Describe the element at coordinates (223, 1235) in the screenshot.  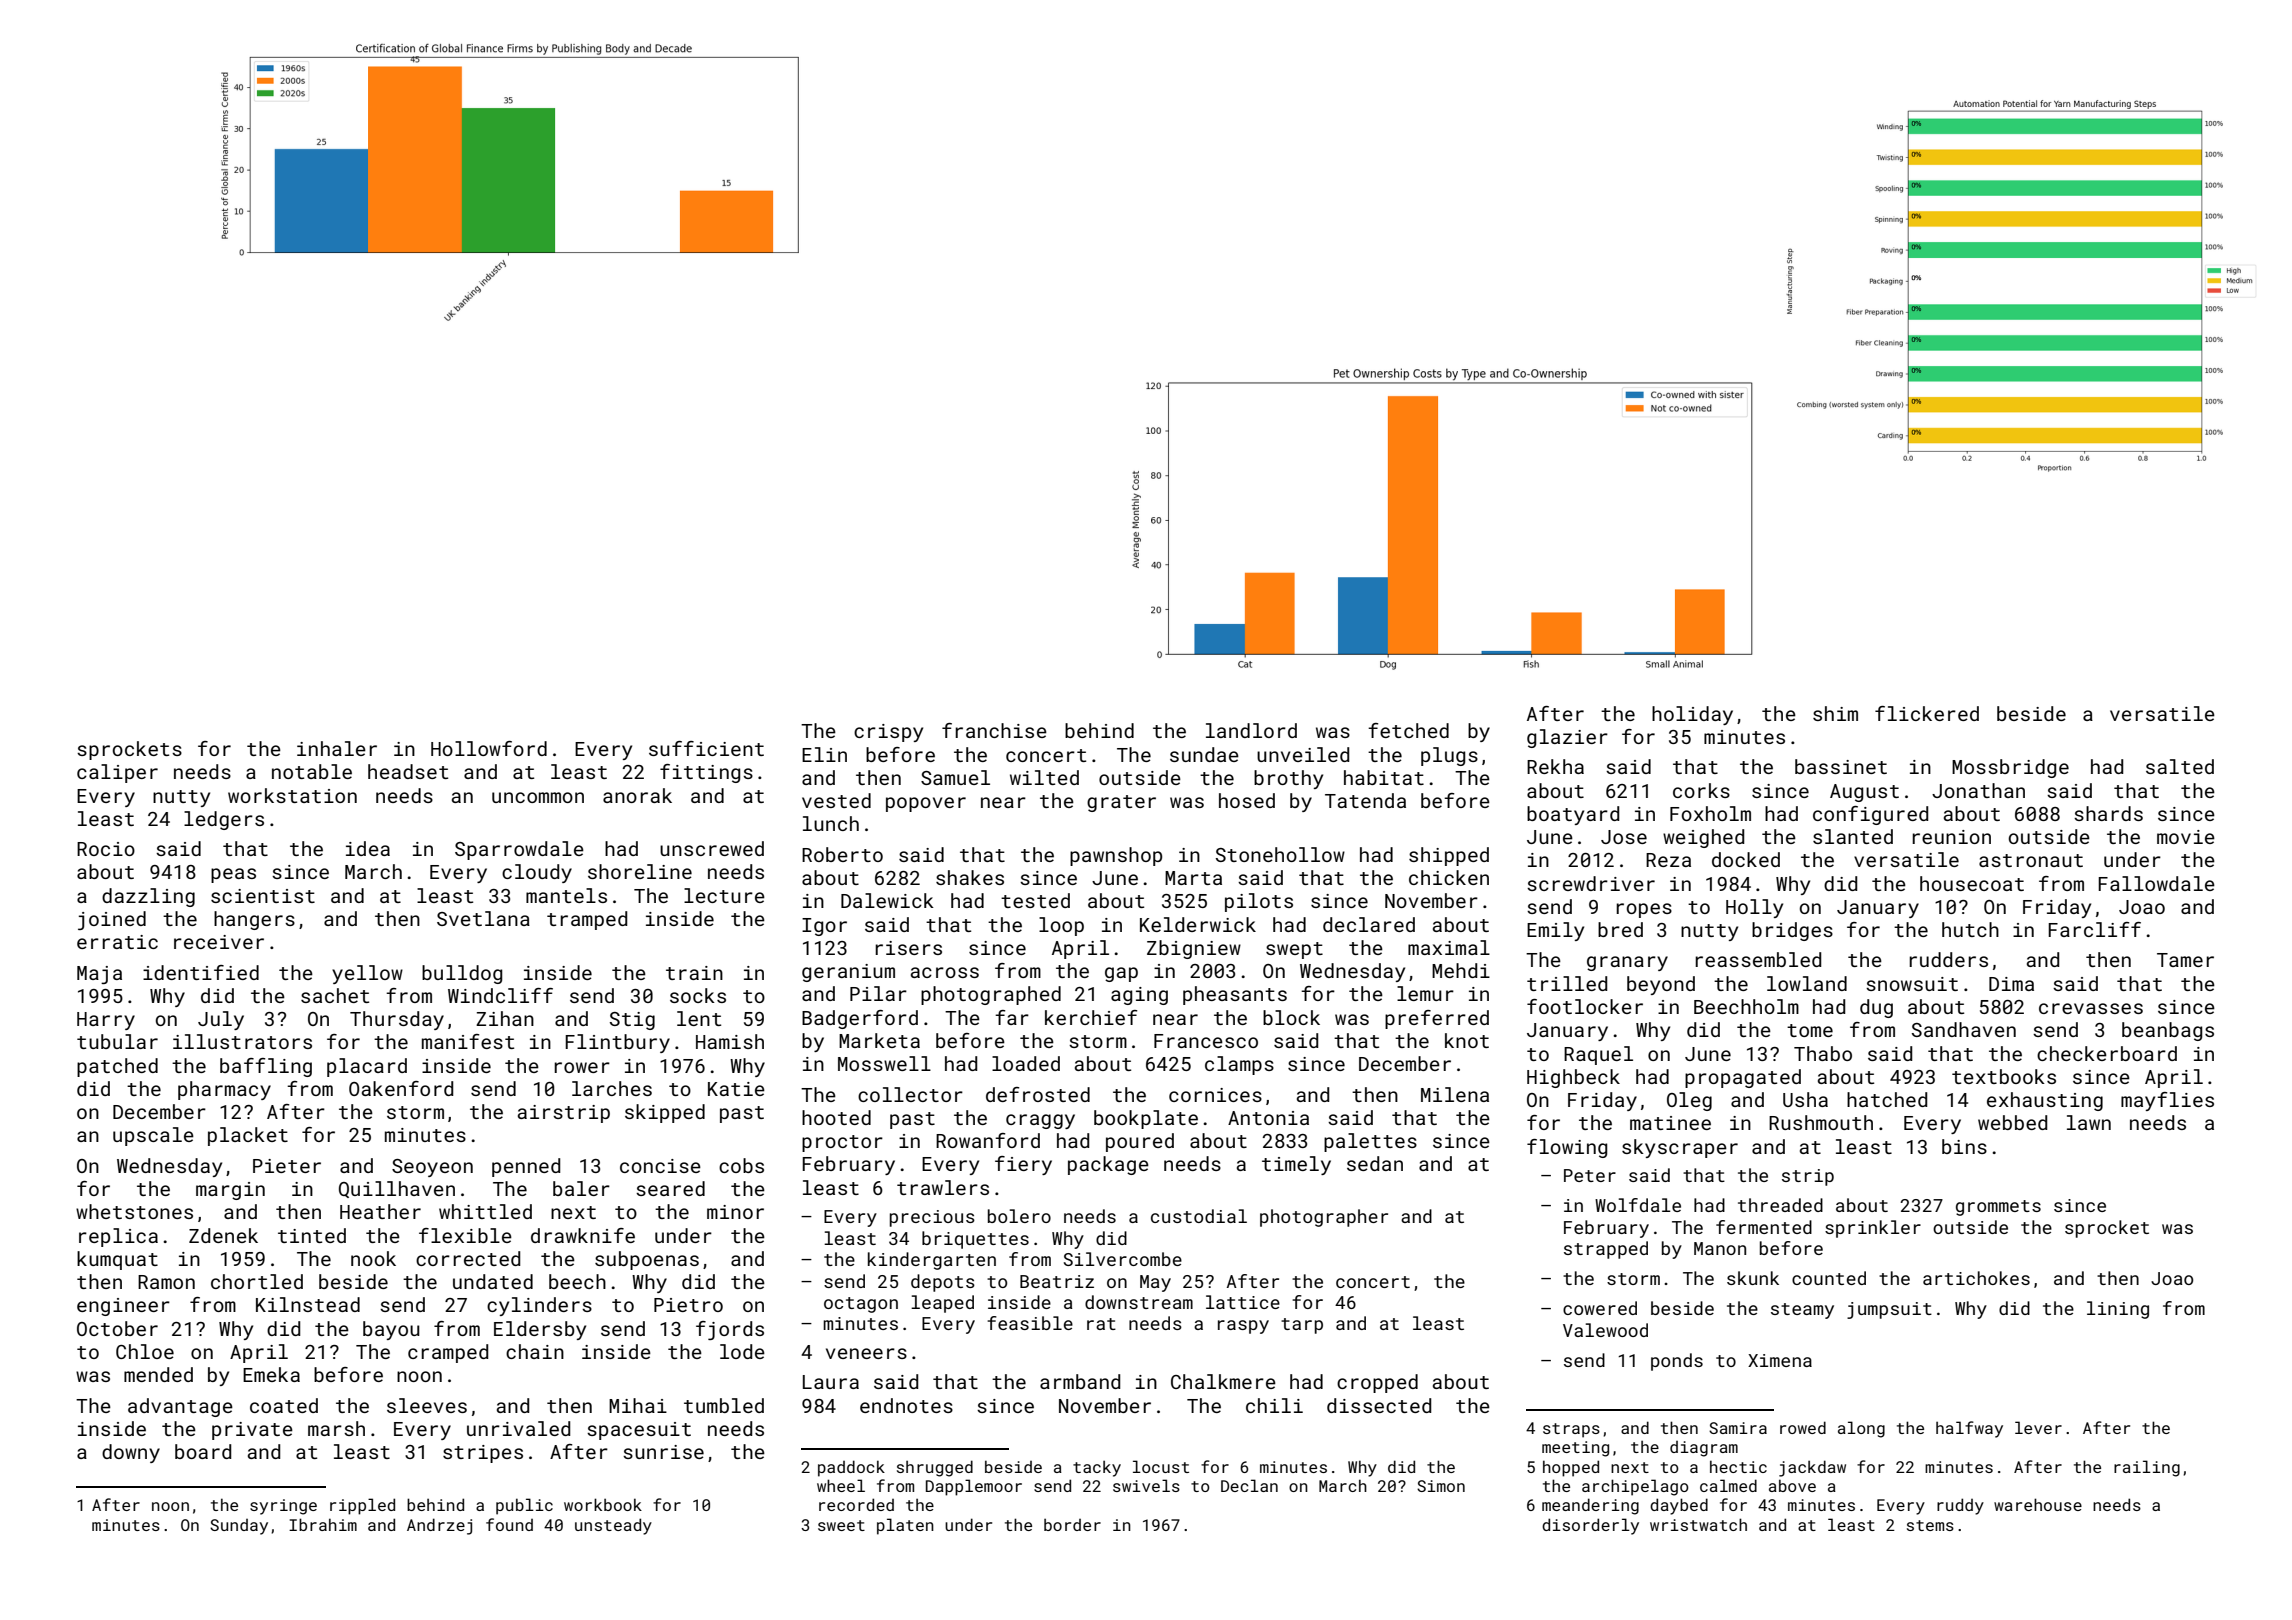
I see `Zdenek` at that location.
